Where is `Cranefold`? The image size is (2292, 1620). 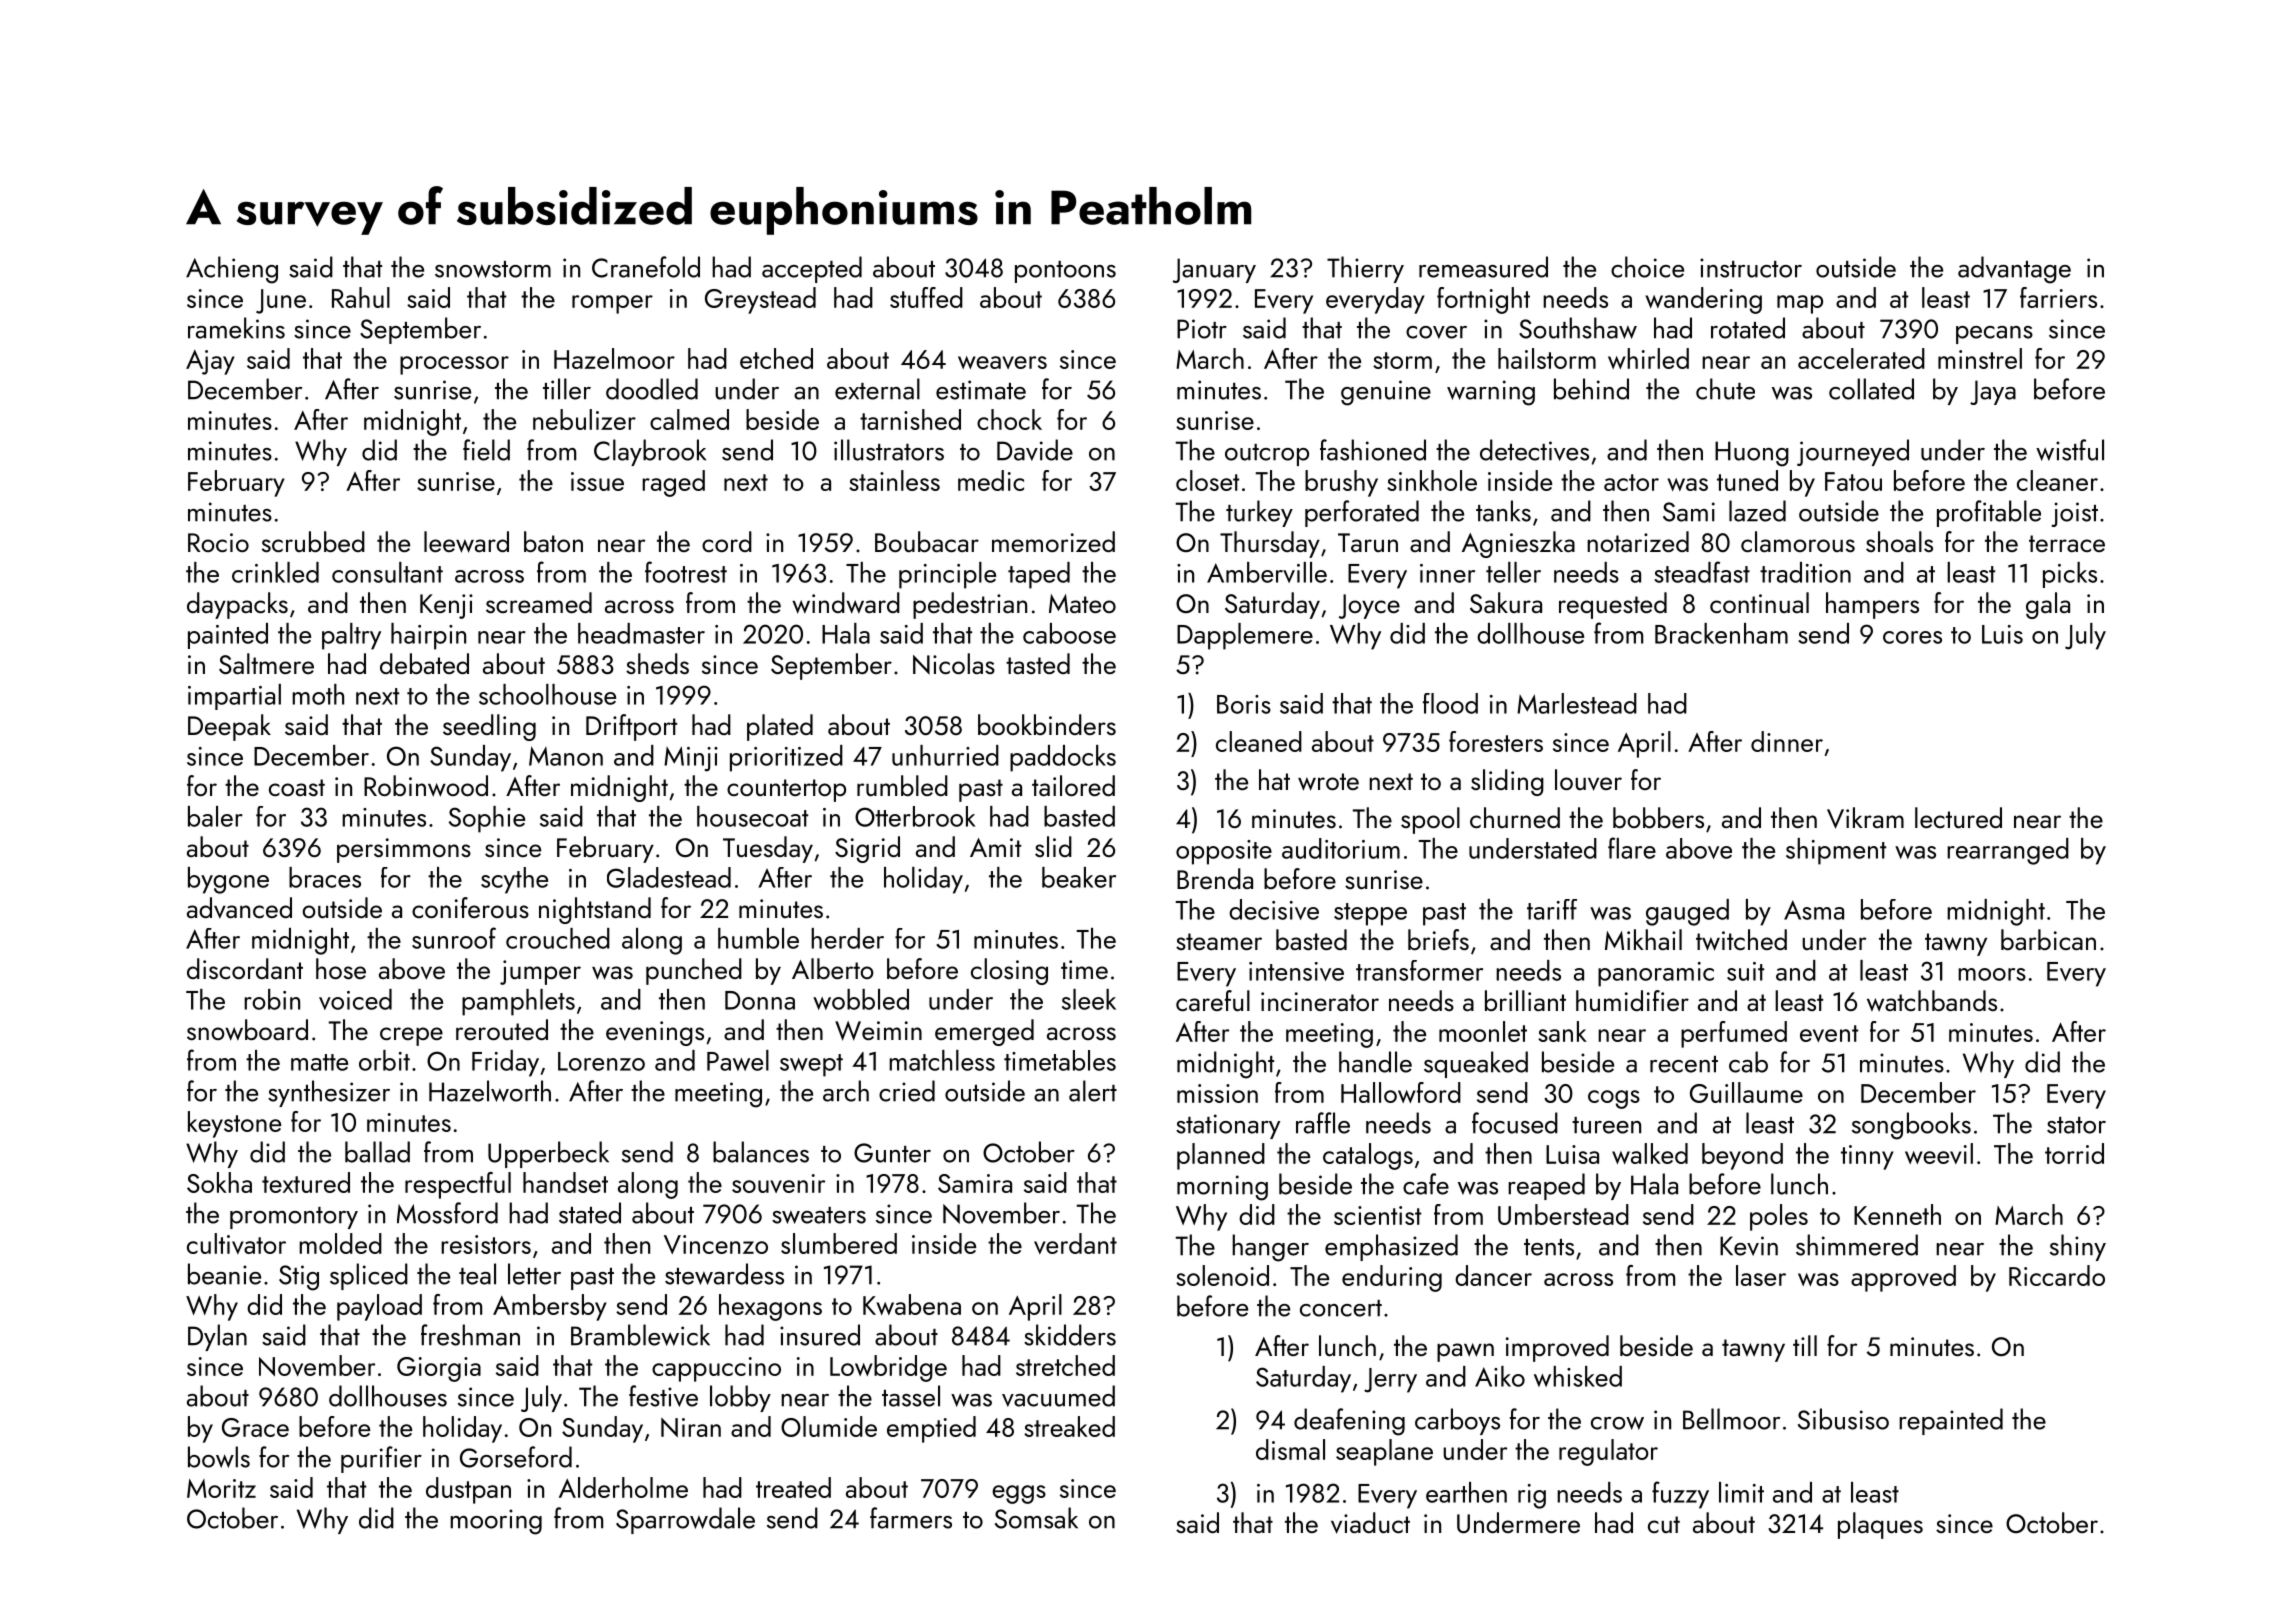 Cranefold is located at coordinates (646, 267).
